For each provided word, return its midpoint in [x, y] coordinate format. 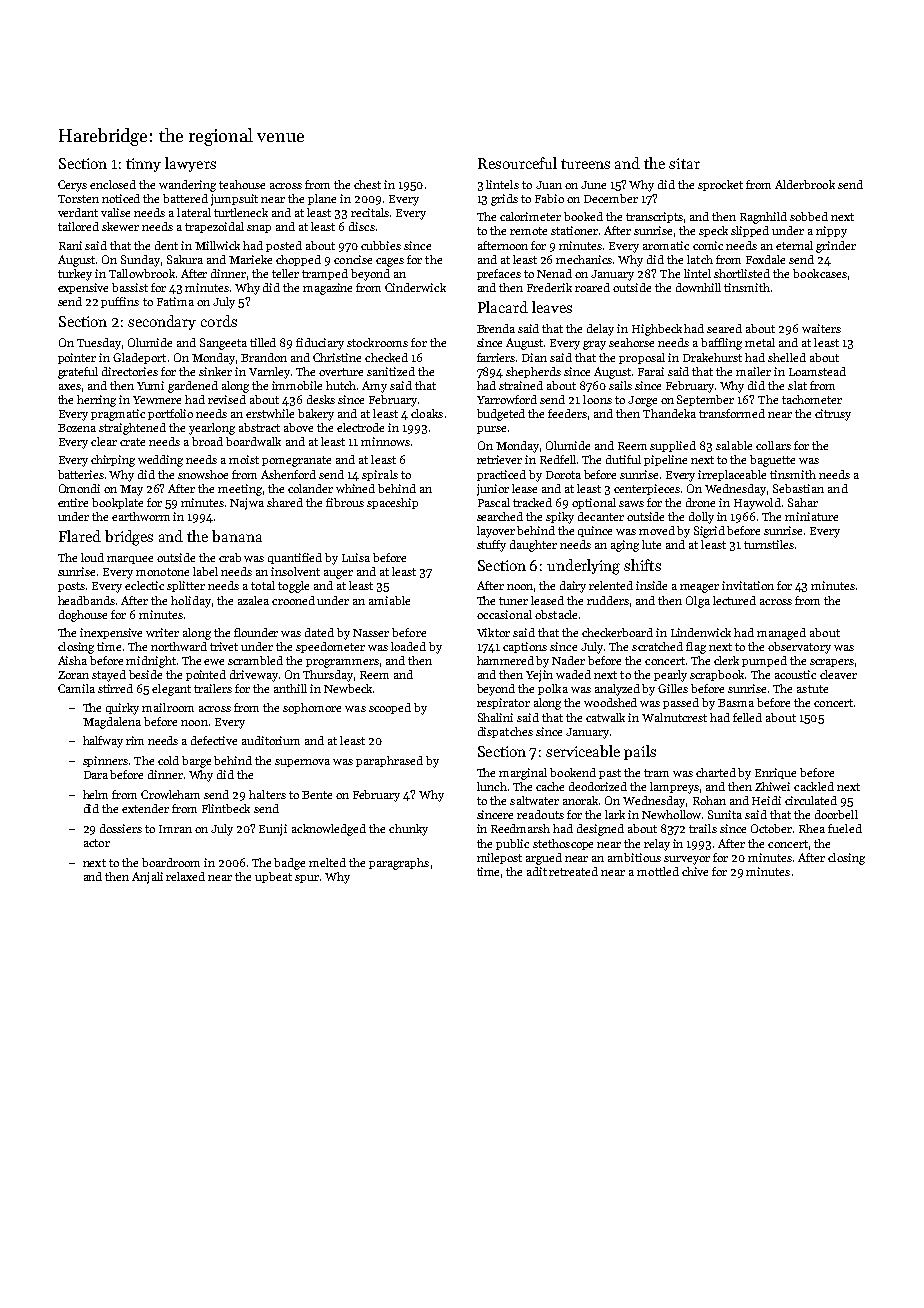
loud [92, 557]
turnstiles [769, 544]
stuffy [491, 546]
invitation [748, 585]
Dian [534, 357]
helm [95, 794]
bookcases [820, 273]
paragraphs [399, 864]
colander [310, 488]
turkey [75, 275]
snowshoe [203, 474]
